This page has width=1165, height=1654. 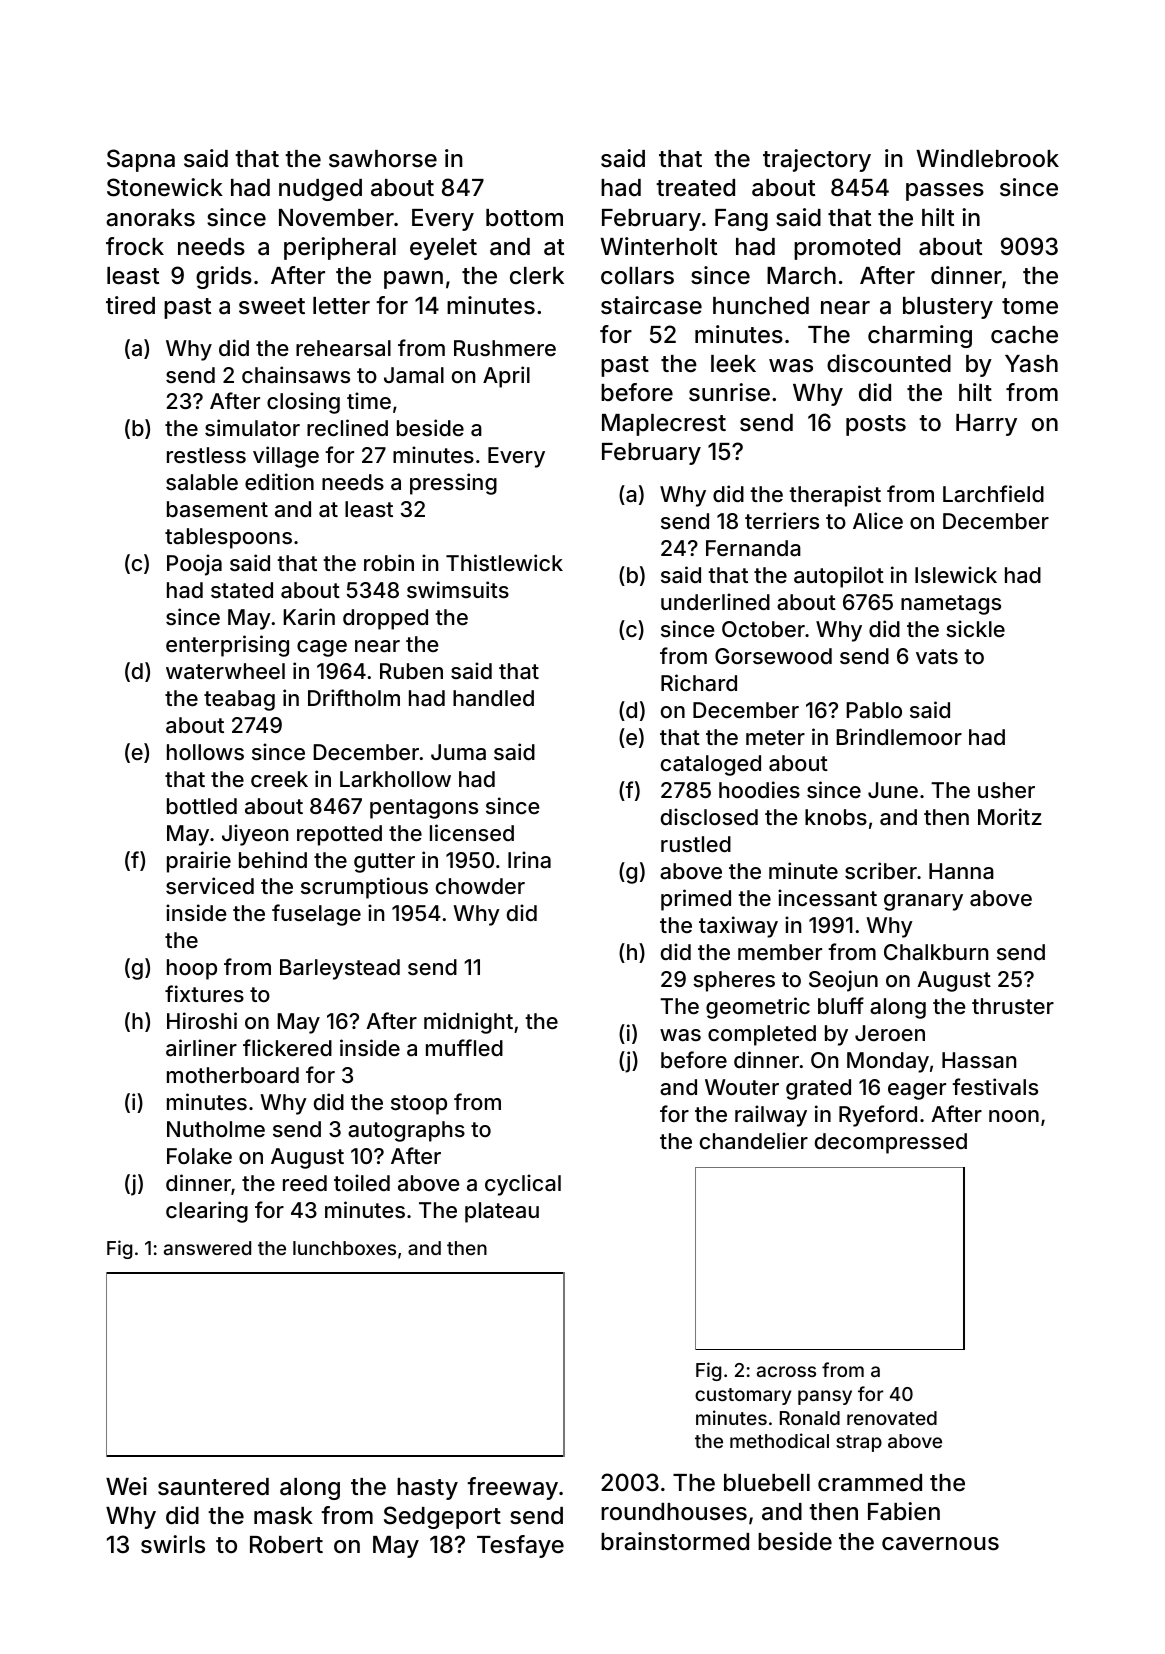 I want to click on waterwheel, so click(x=225, y=671).
